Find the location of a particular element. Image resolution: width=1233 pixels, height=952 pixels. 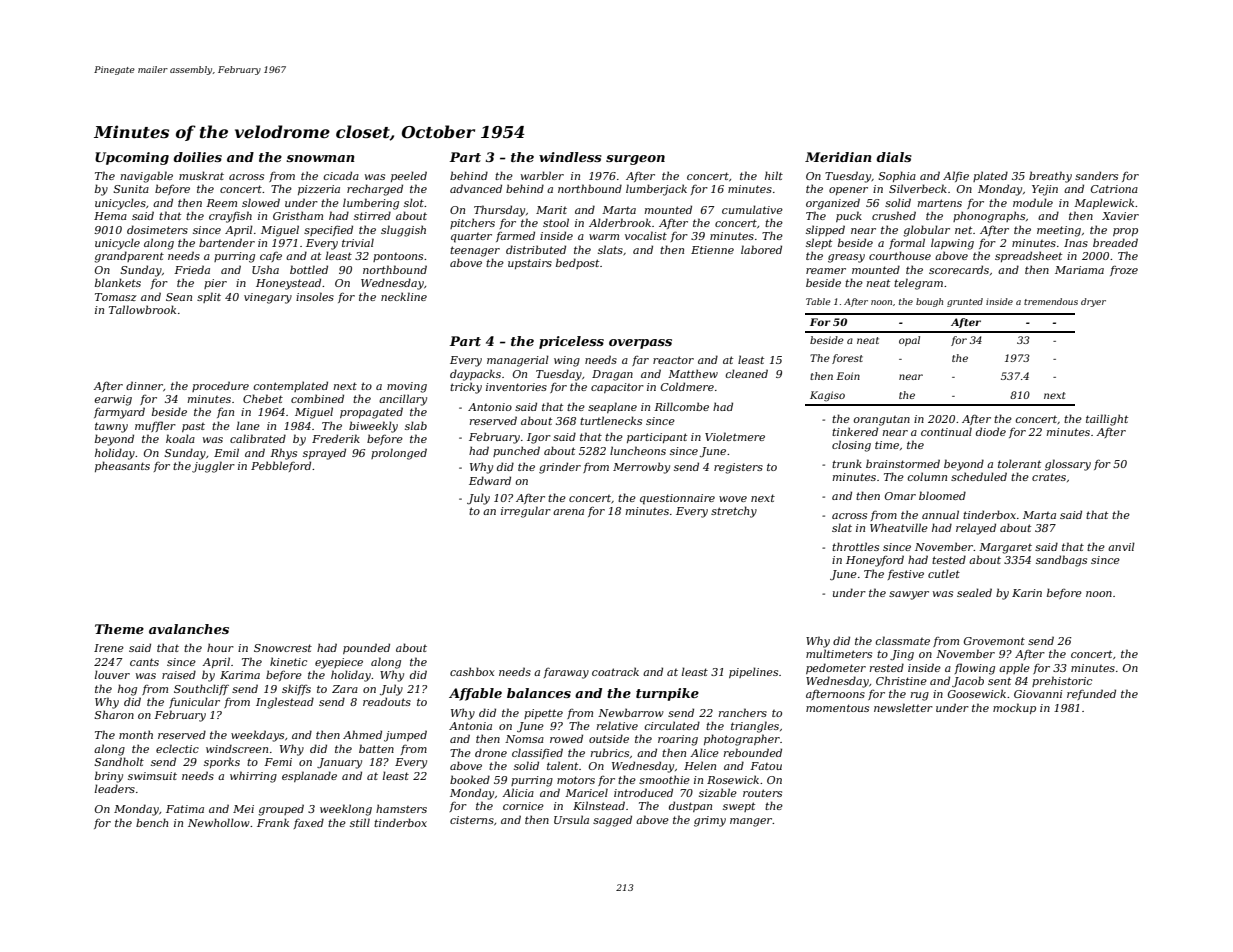

warm is located at coordinates (604, 237).
